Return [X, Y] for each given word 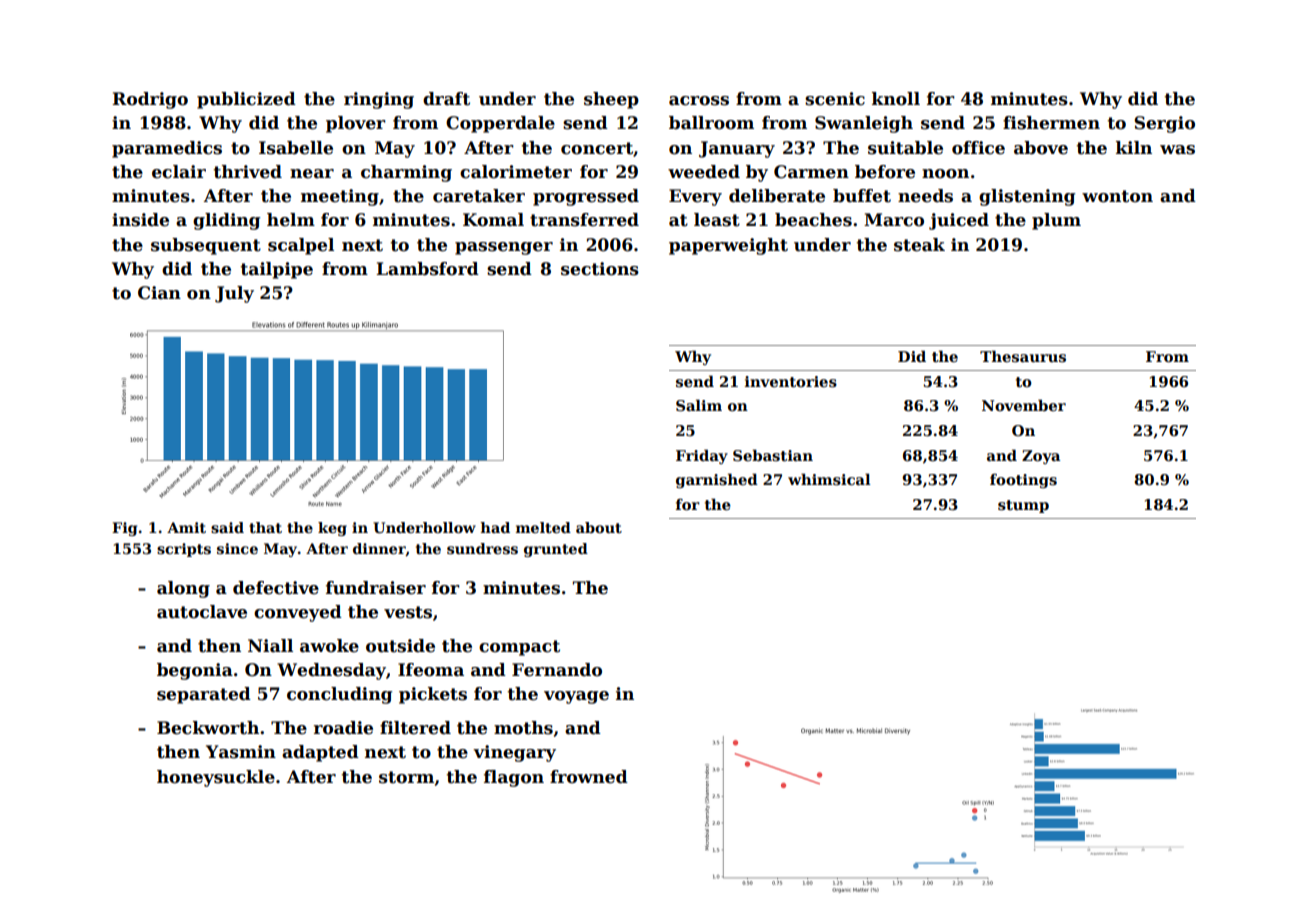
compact [519, 648]
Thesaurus [1023, 356]
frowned [589, 777]
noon [945, 174]
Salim [699, 405]
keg [332, 529]
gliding [226, 221]
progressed [586, 197]
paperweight [728, 246]
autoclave [202, 612]
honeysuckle [216, 778]
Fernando [557, 670]
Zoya [1041, 457]
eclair [179, 172]
